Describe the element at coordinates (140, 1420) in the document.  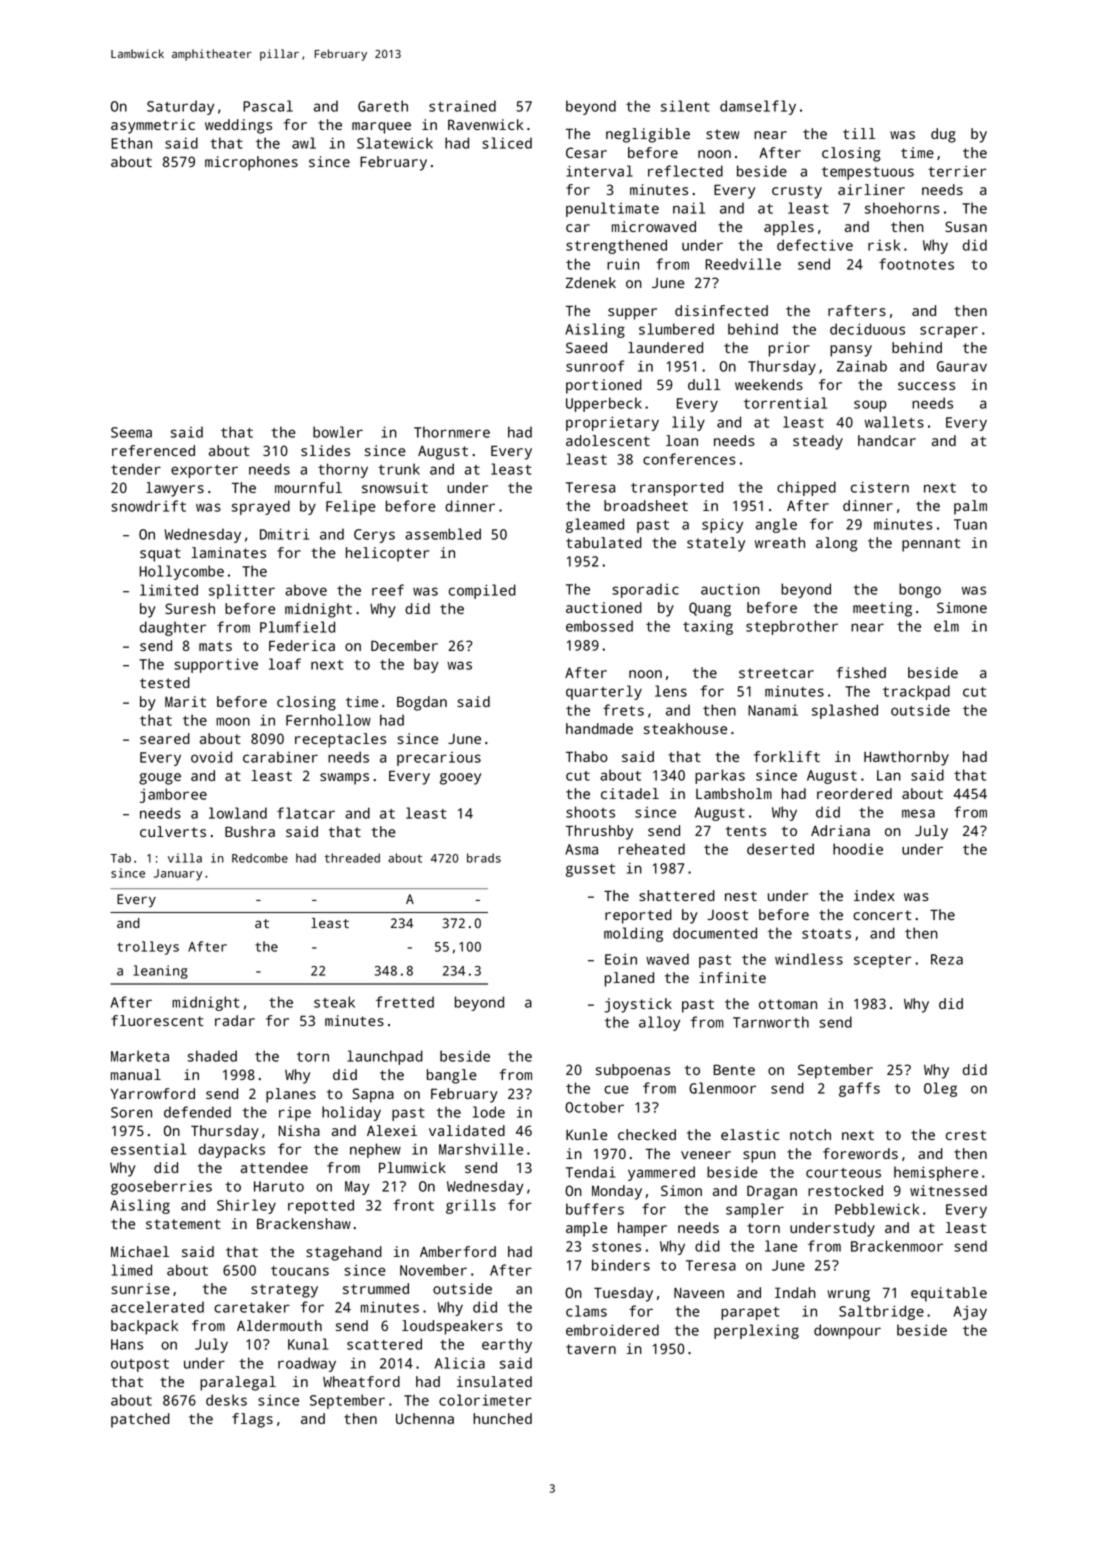
I see `patched` at that location.
